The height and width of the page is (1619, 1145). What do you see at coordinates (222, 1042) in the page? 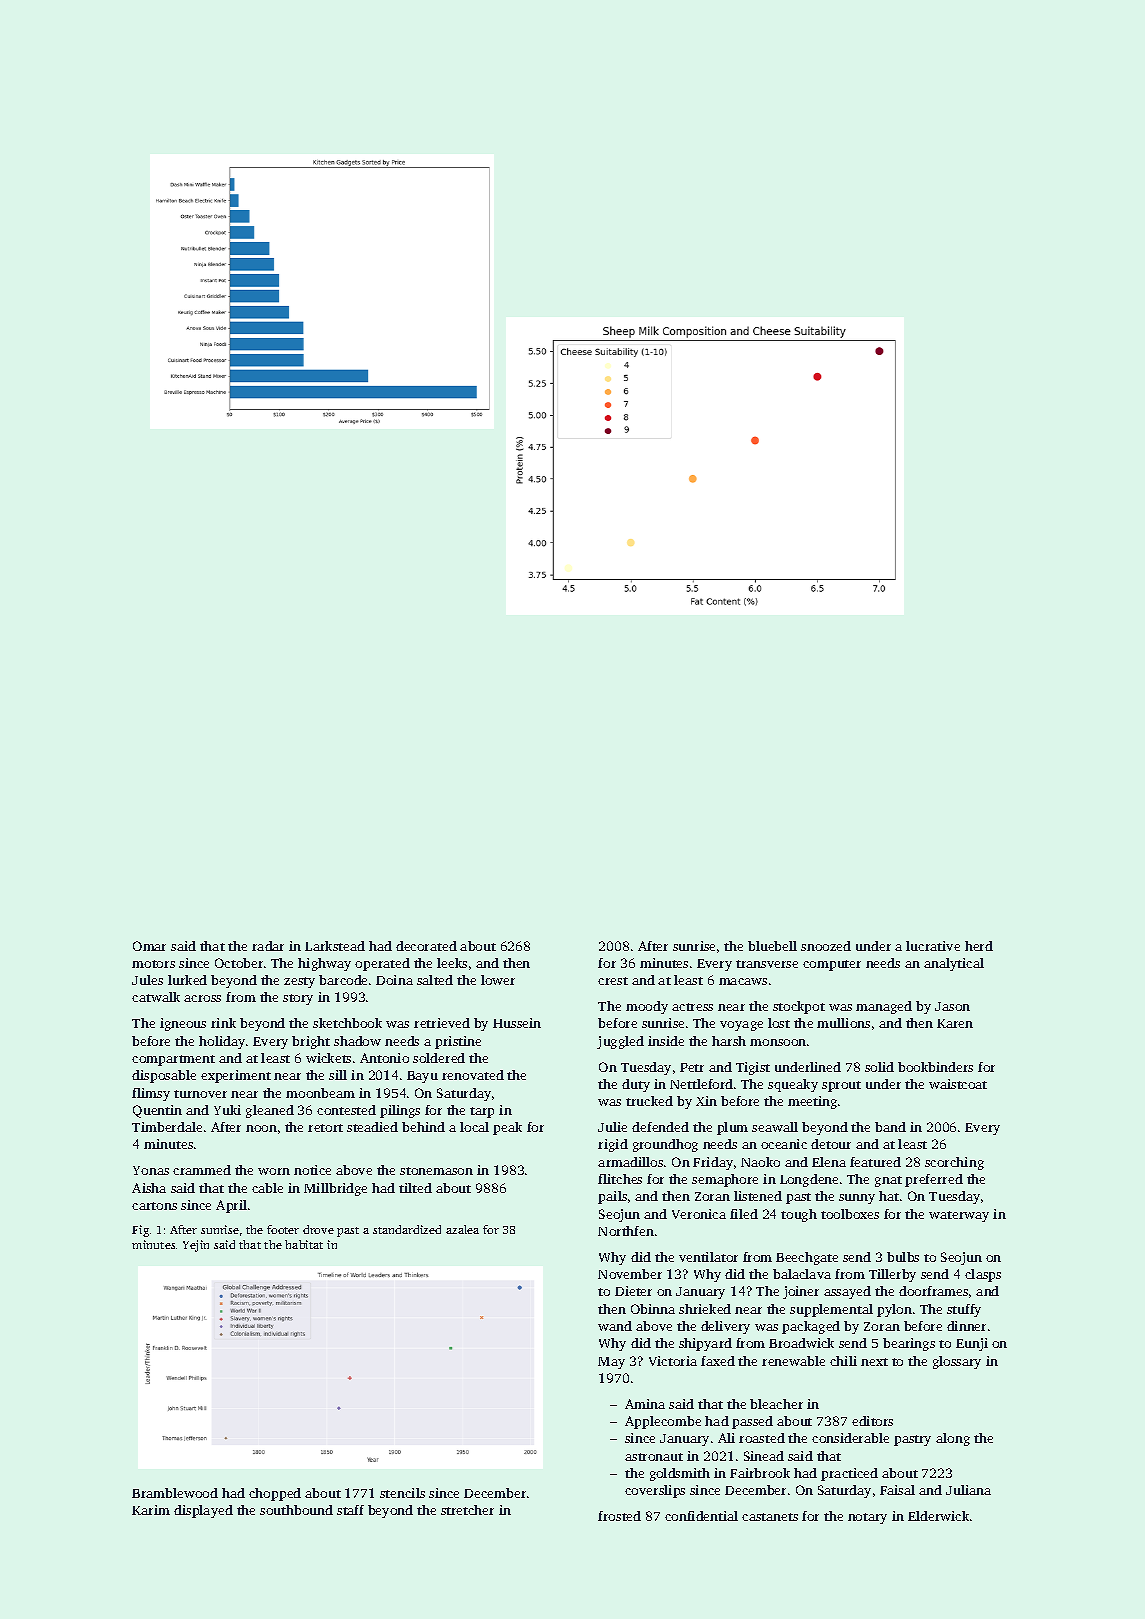
I see `holiday` at bounding box center [222, 1042].
